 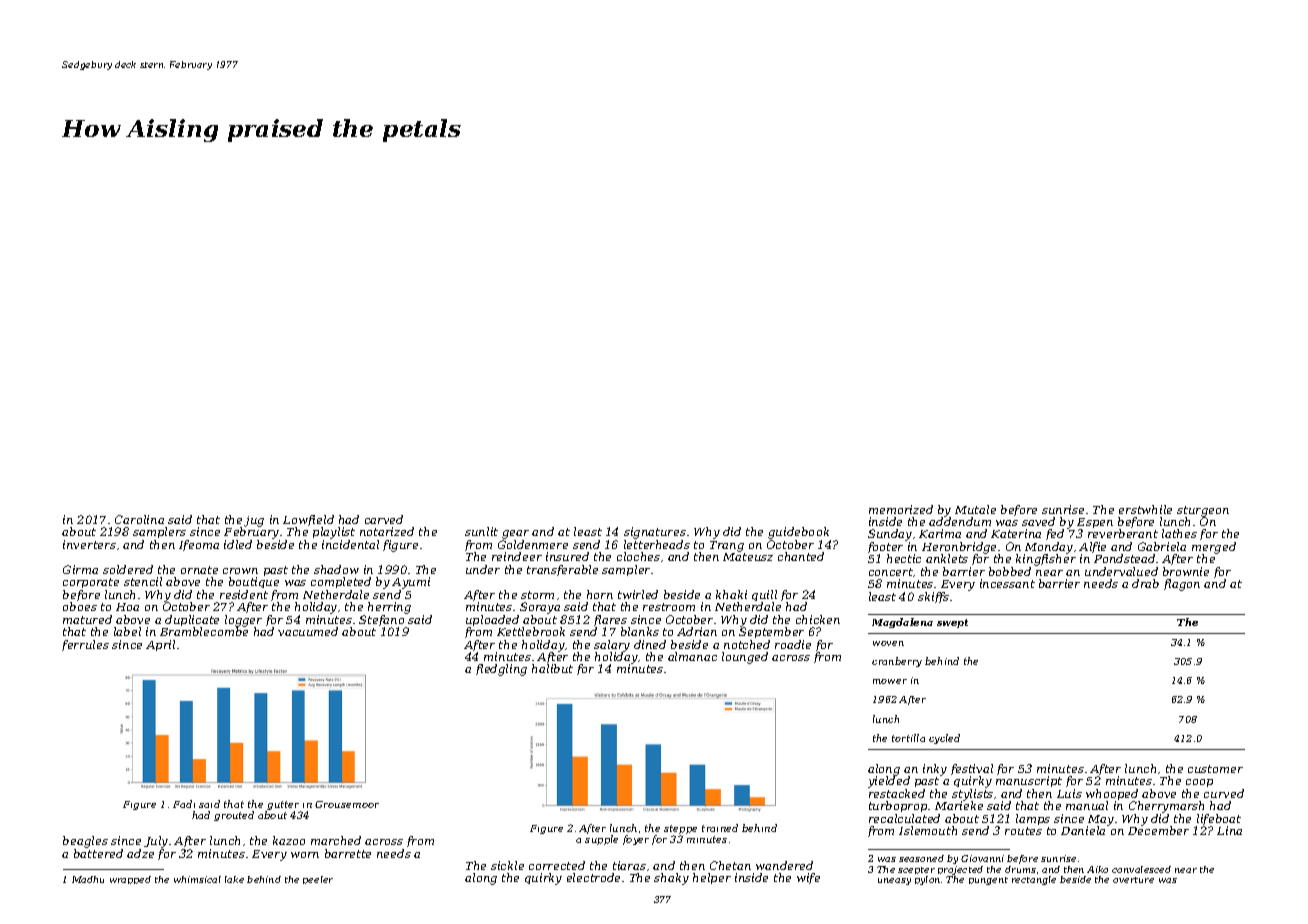 I want to click on ferrules, so click(x=85, y=645).
